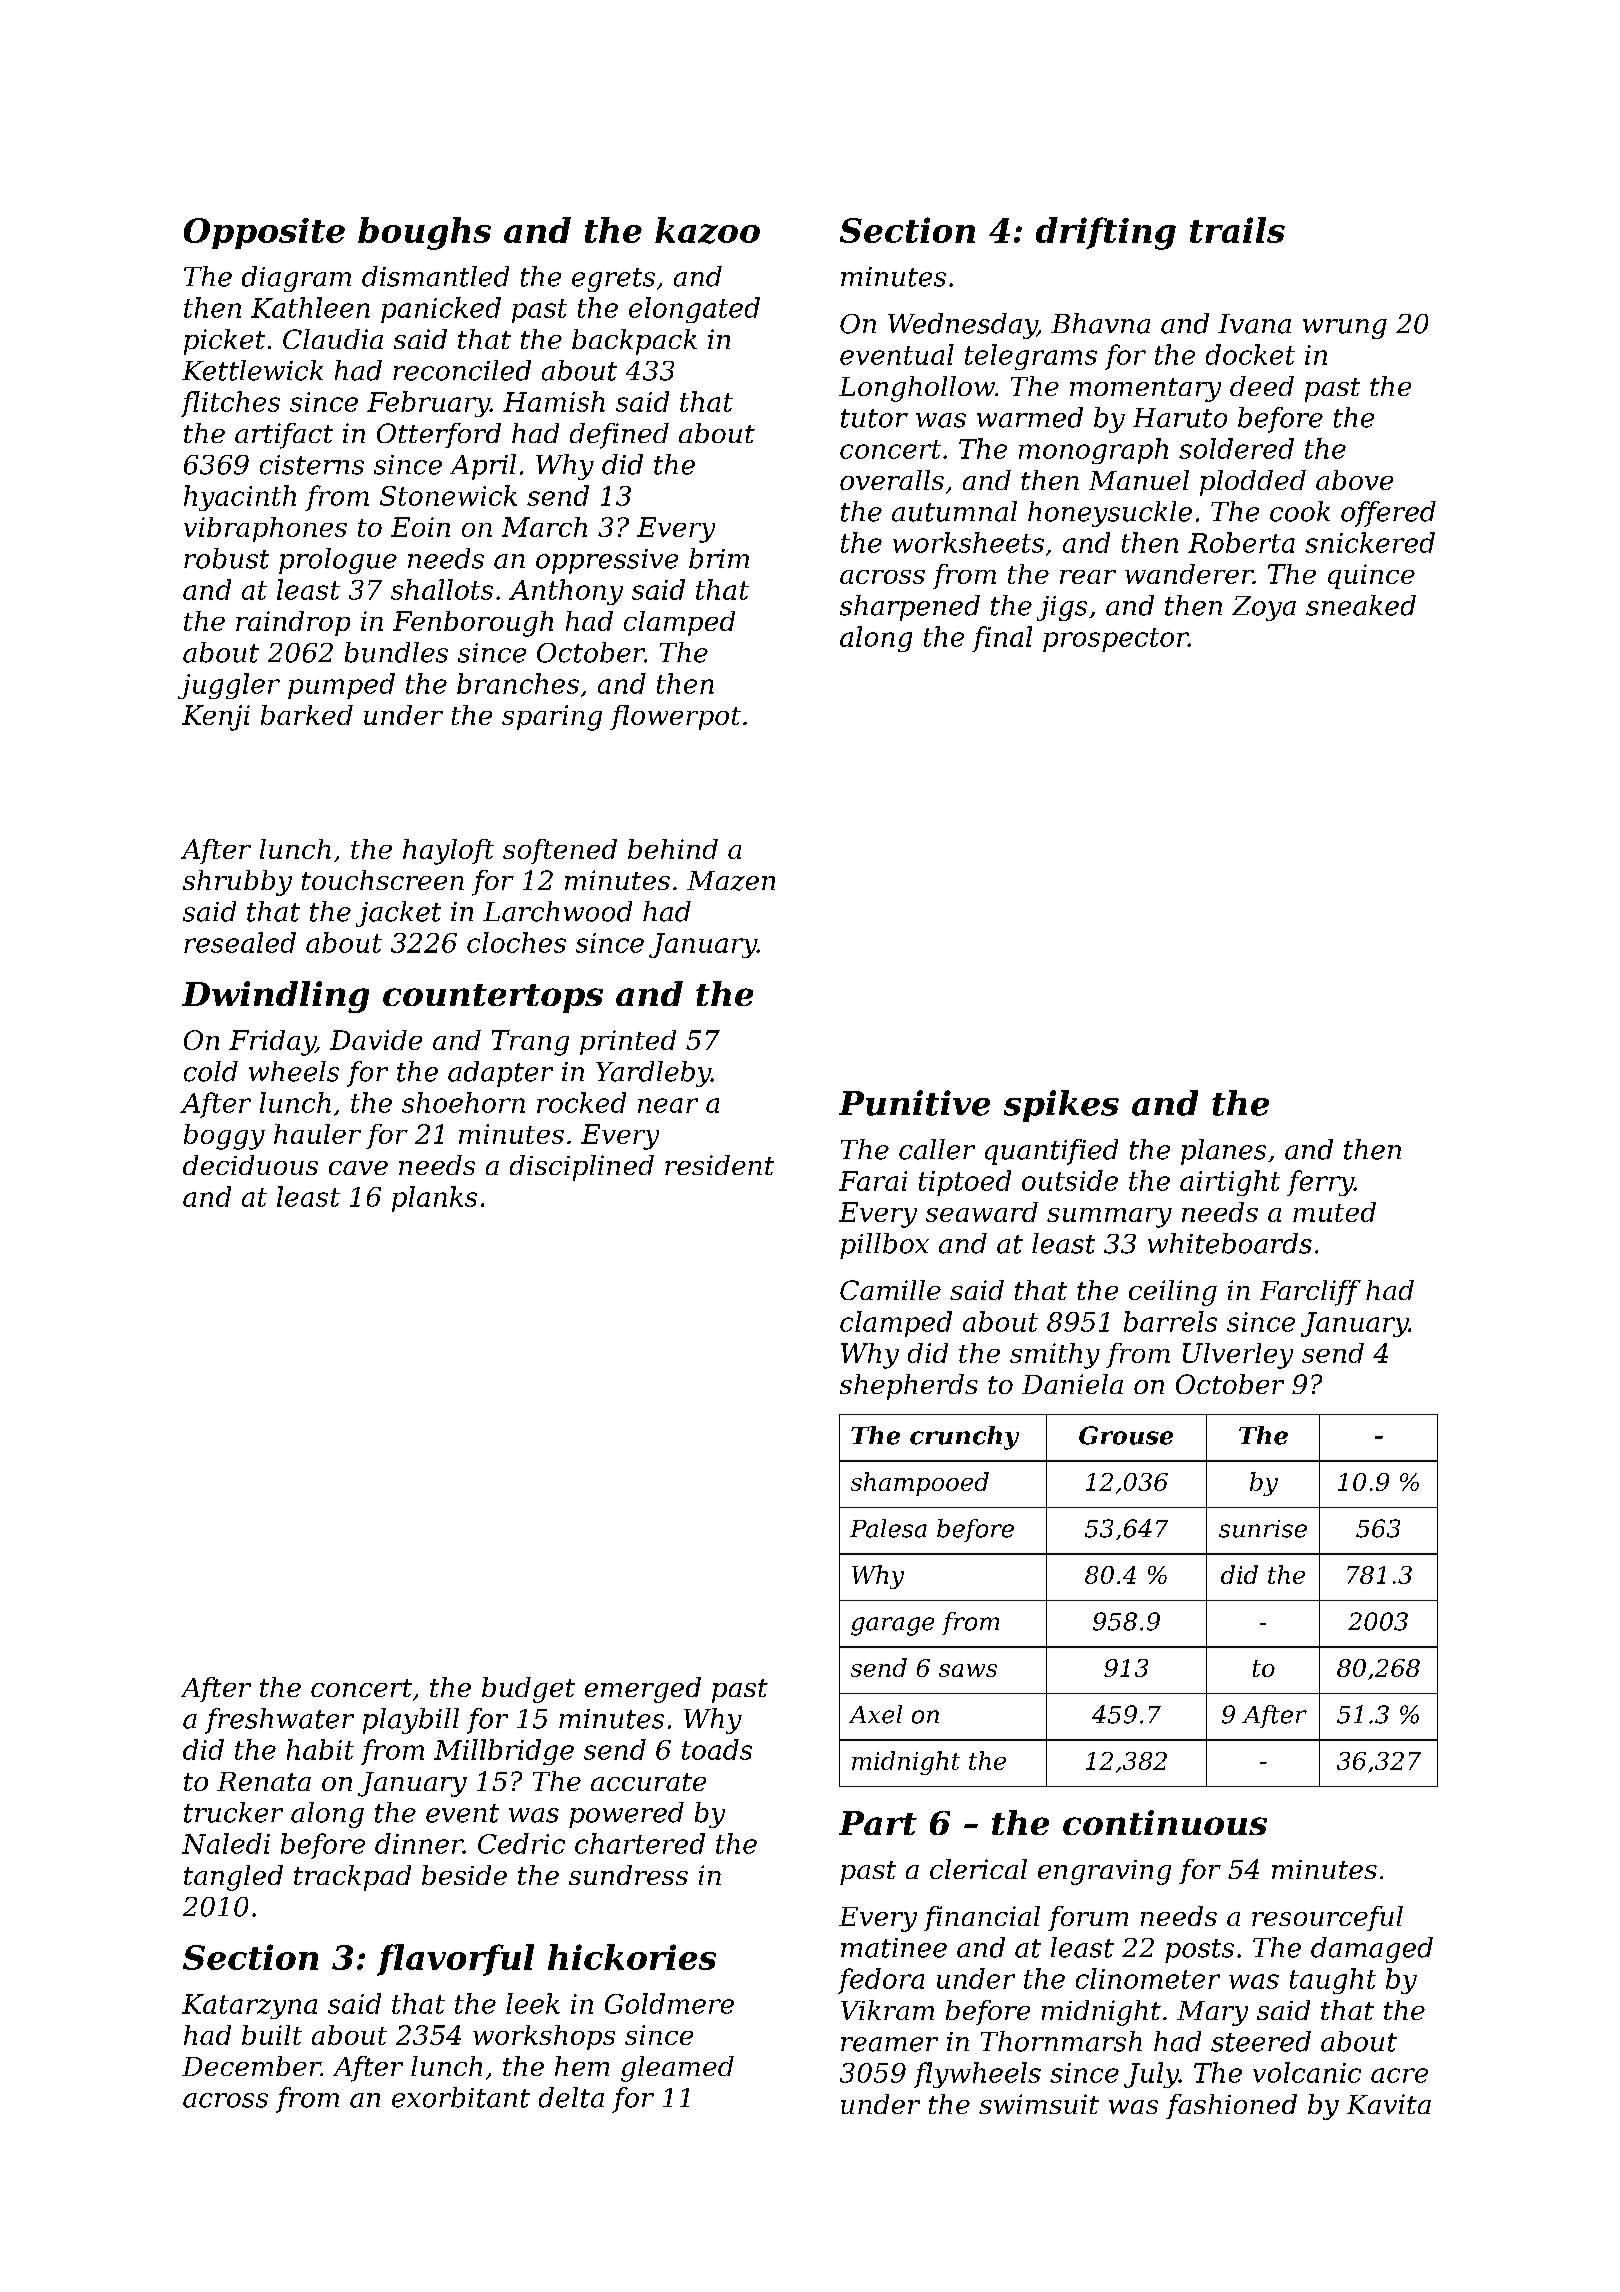 The image size is (1620, 2292). I want to click on hyacinth, so click(240, 498).
